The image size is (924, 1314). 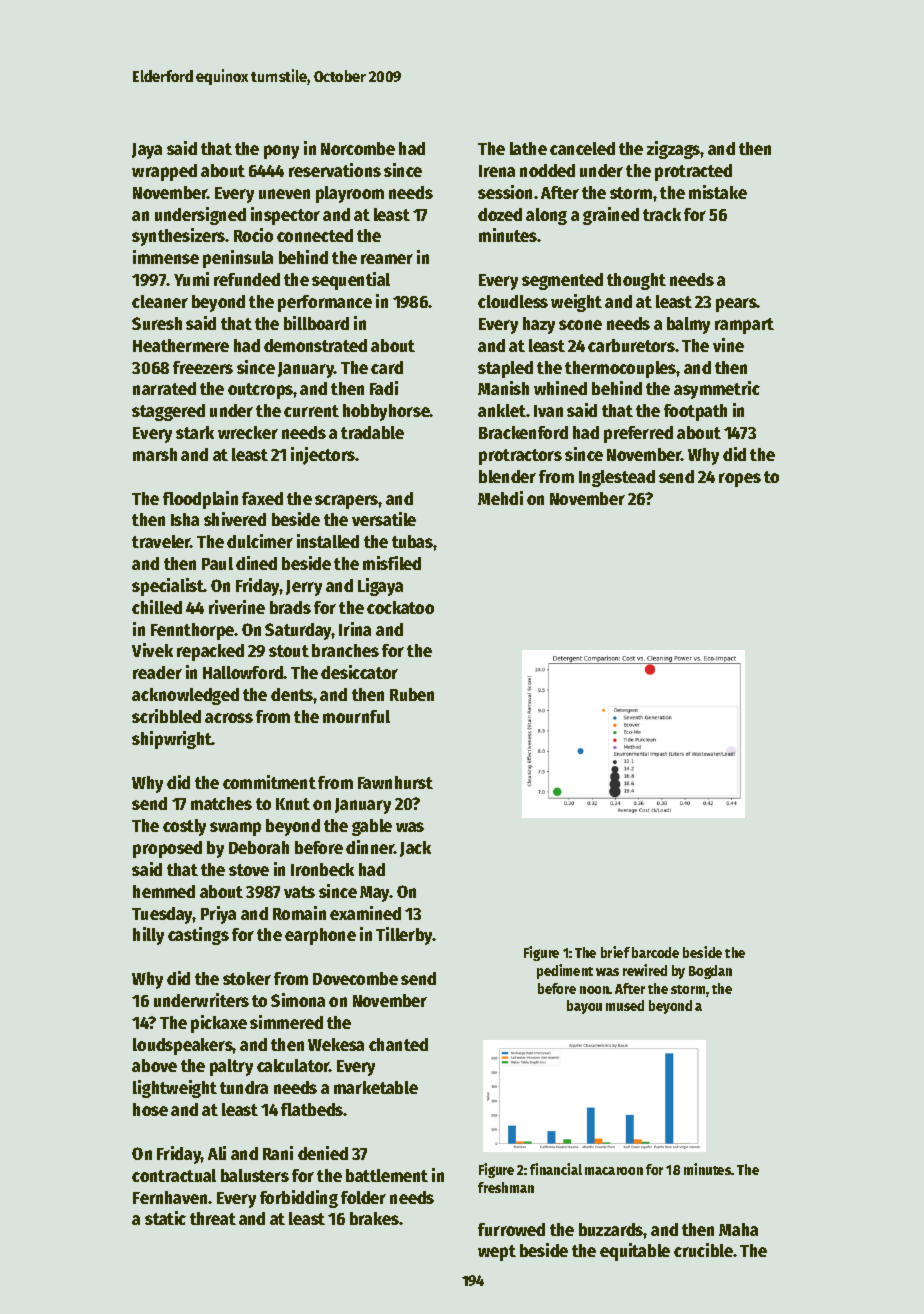 I want to click on installed, so click(x=328, y=541).
